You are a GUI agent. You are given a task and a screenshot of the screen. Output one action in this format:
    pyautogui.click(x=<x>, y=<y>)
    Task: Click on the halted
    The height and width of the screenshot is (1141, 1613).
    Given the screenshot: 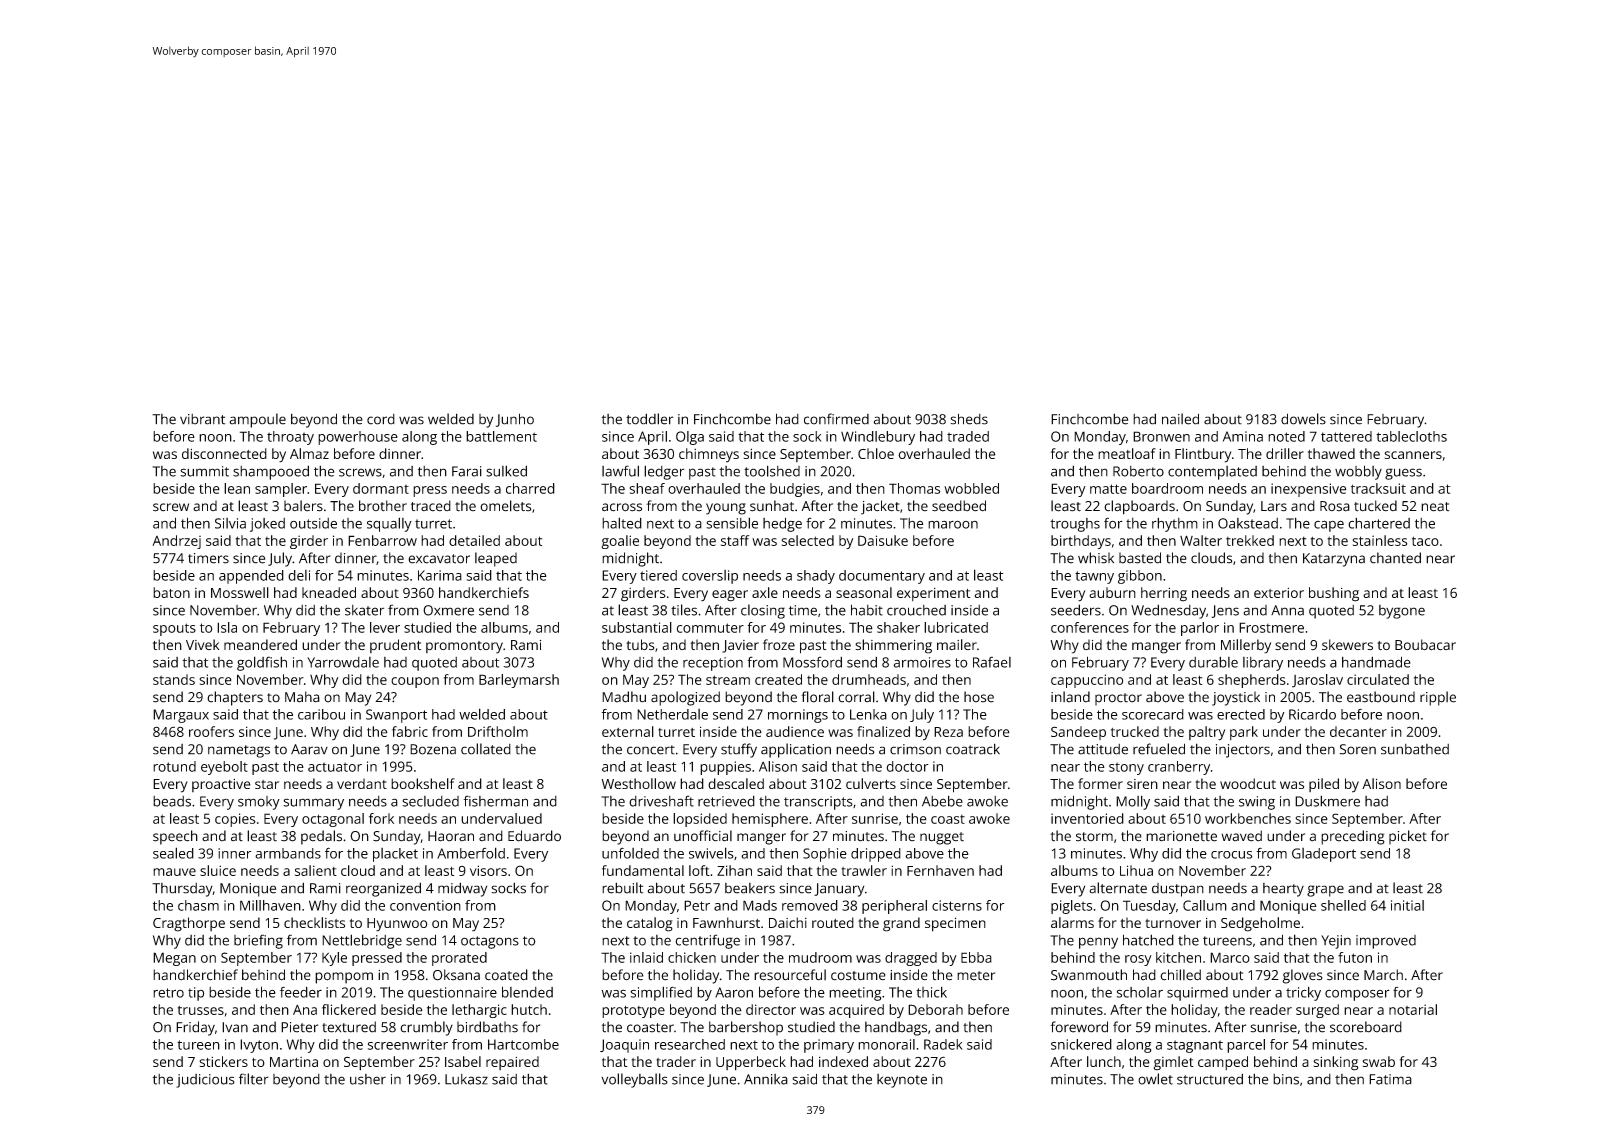 What is the action you would take?
    pyautogui.click(x=622, y=523)
